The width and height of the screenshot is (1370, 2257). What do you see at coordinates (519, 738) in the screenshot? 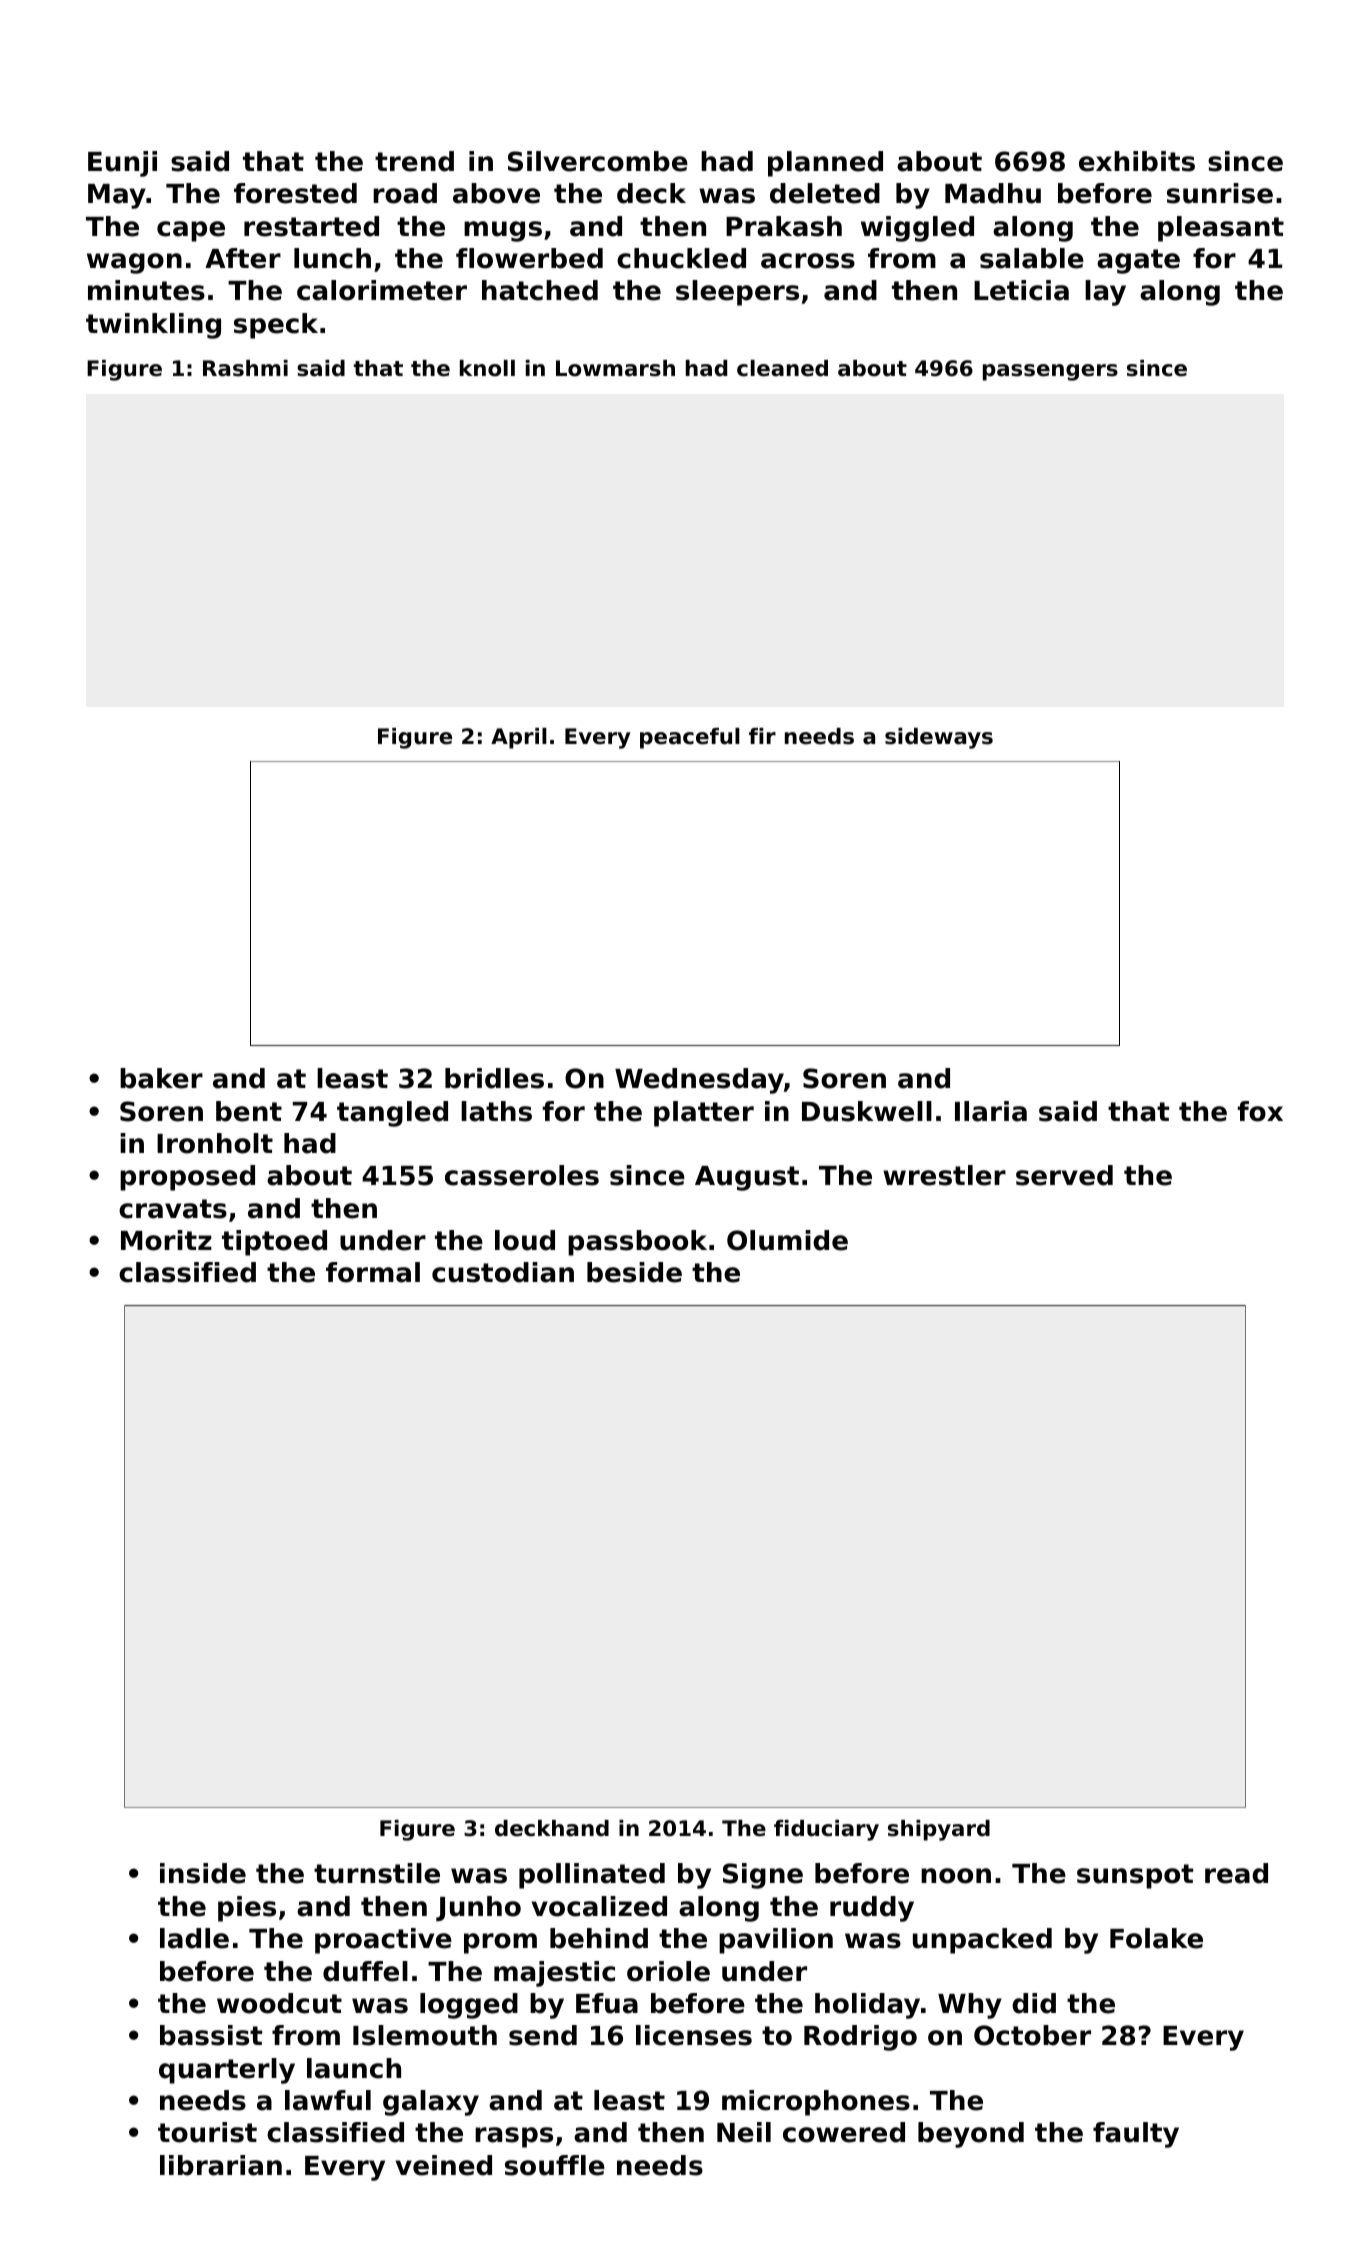
I see `April` at bounding box center [519, 738].
